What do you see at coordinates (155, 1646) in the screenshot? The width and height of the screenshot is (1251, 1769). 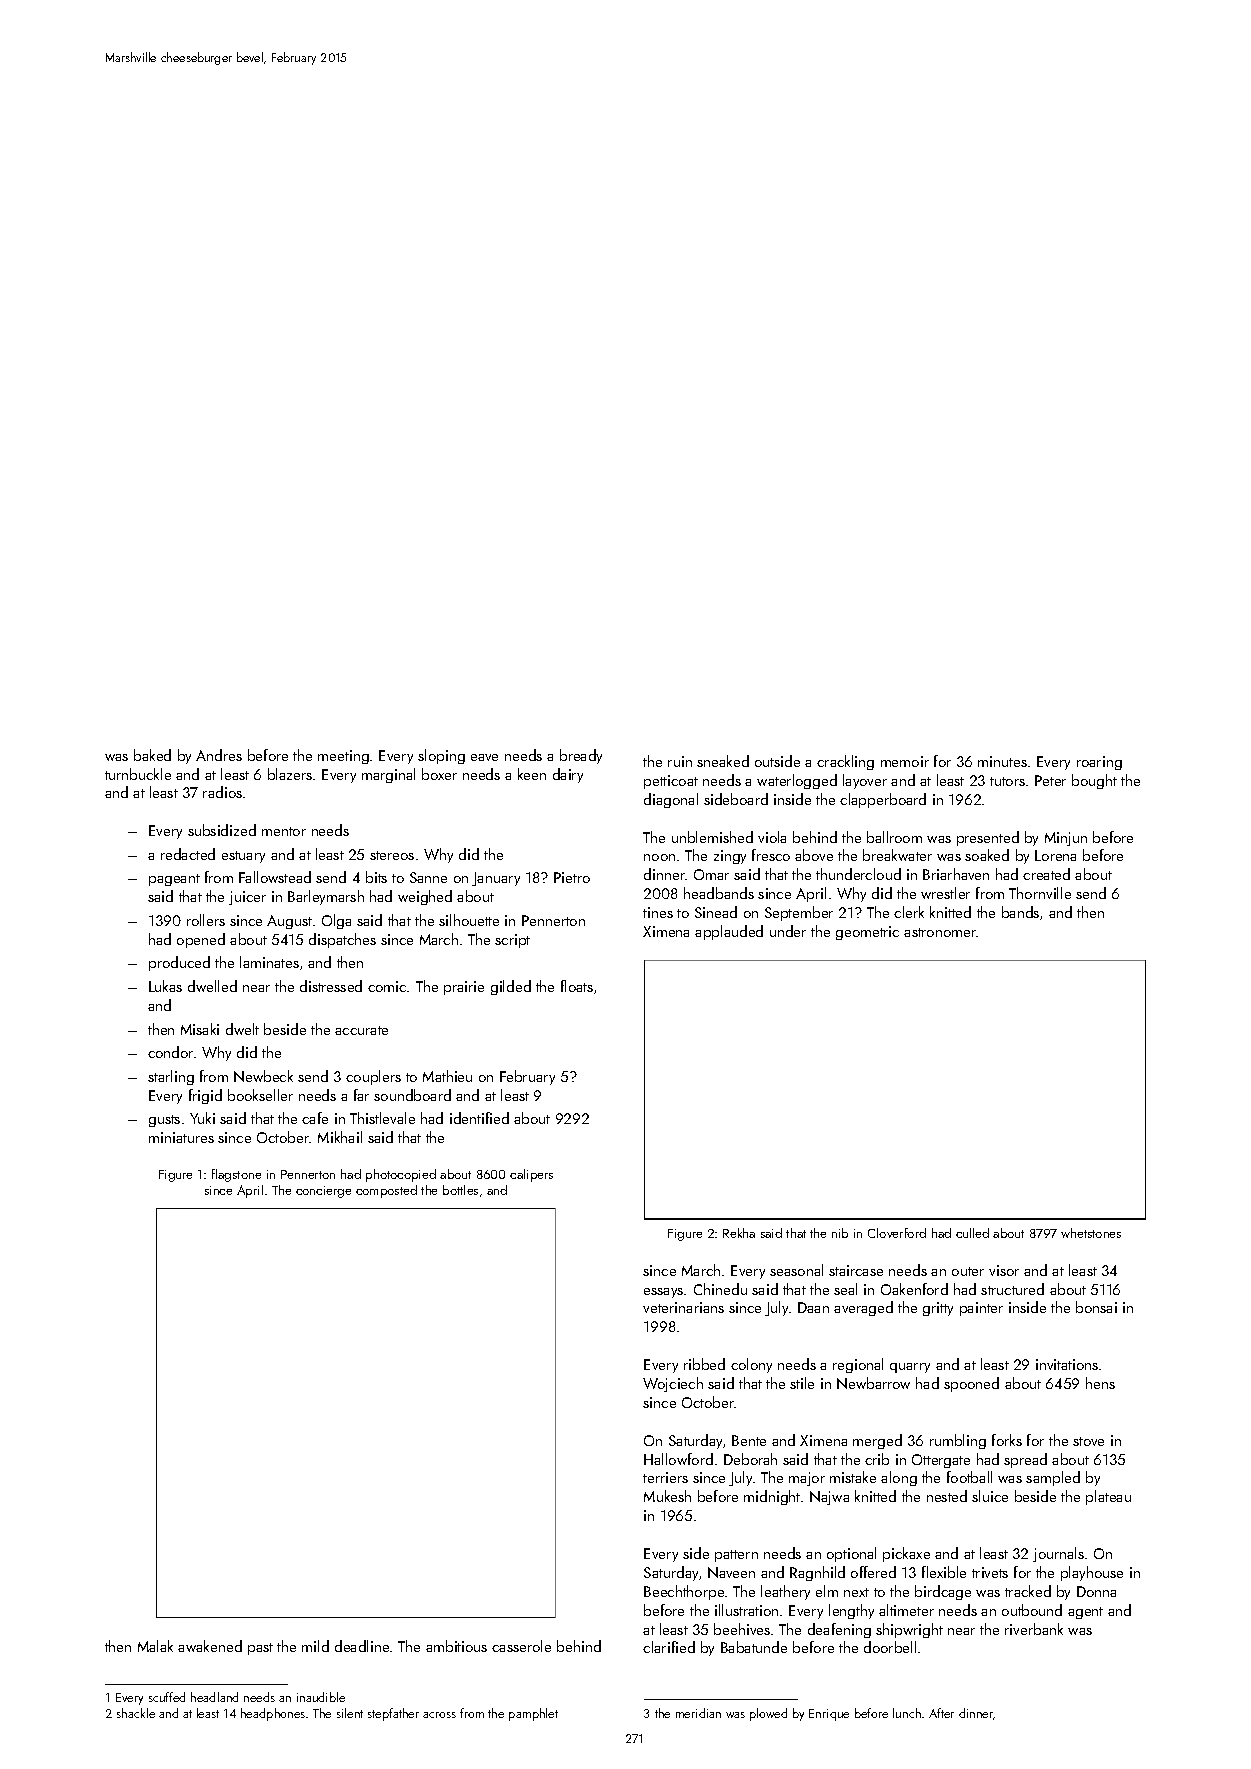 I see `Malak` at bounding box center [155, 1646].
